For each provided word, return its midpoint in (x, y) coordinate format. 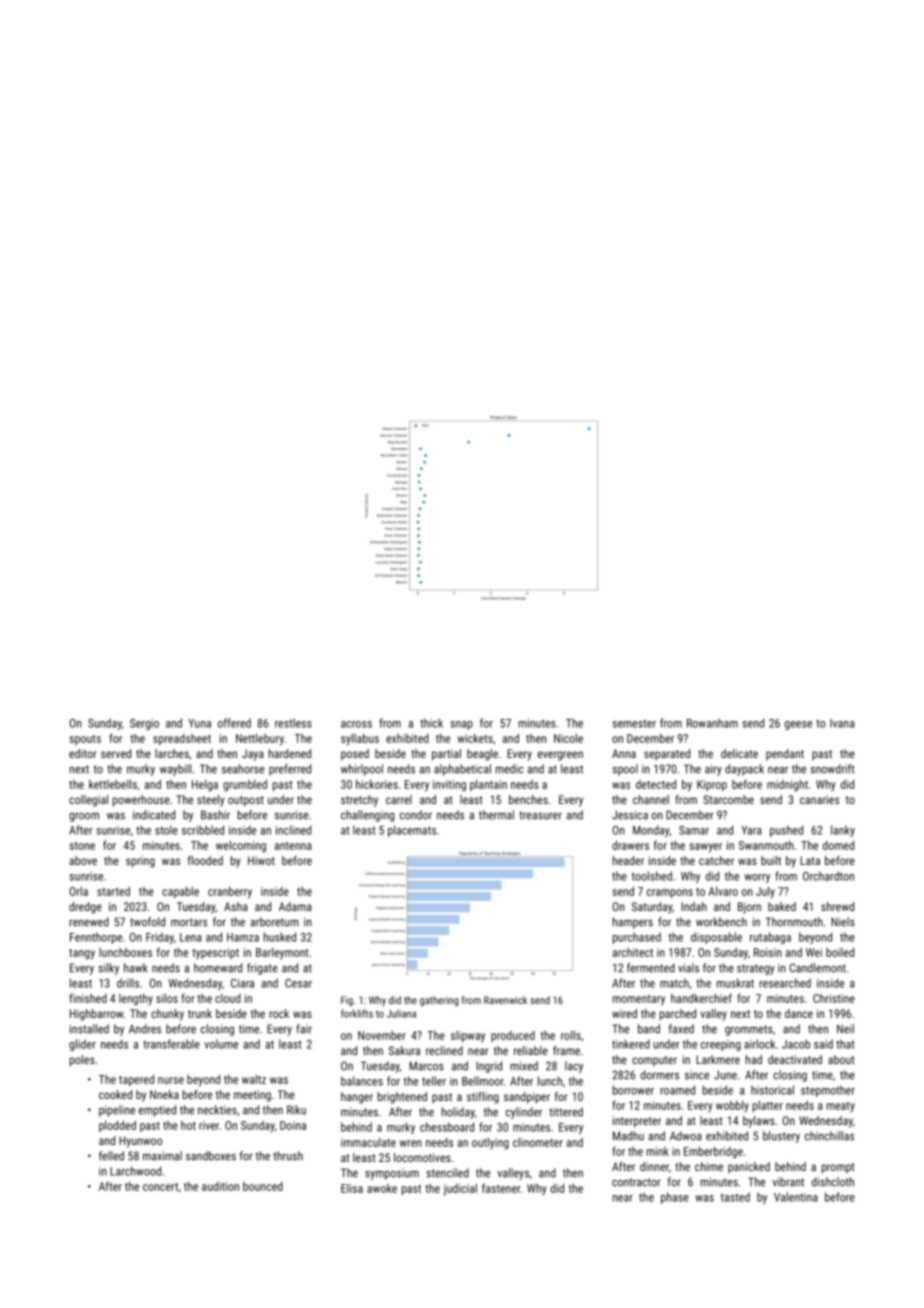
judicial (460, 1189)
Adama (295, 906)
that (845, 1044)
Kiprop (712, 785)
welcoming (241, 846)
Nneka (164, 1094)
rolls (571, 1035)
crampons (670, 893)
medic (510, 769)
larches (172, 753)
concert (160, 1187)
